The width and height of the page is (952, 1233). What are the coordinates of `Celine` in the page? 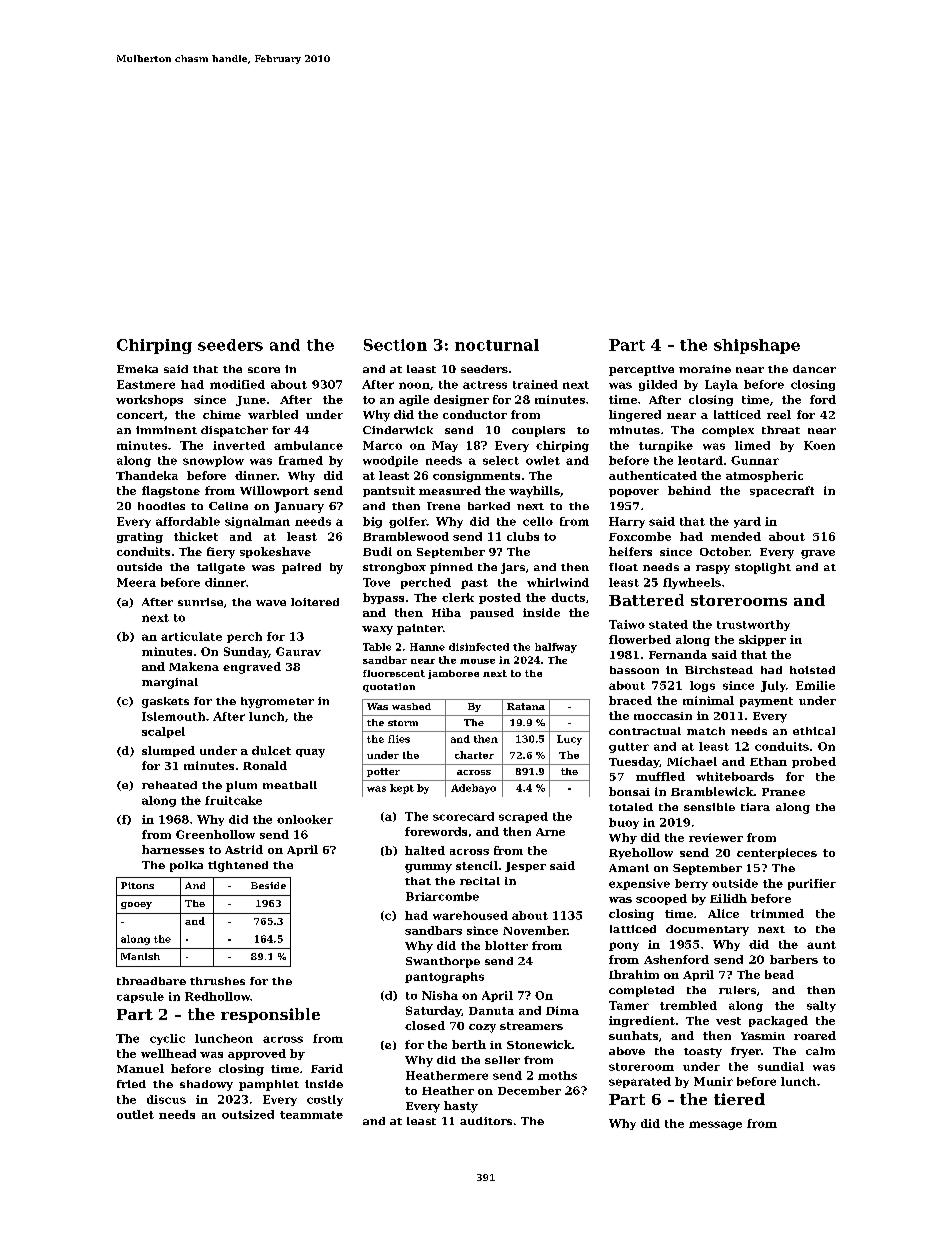 It's located at (228, 506).
